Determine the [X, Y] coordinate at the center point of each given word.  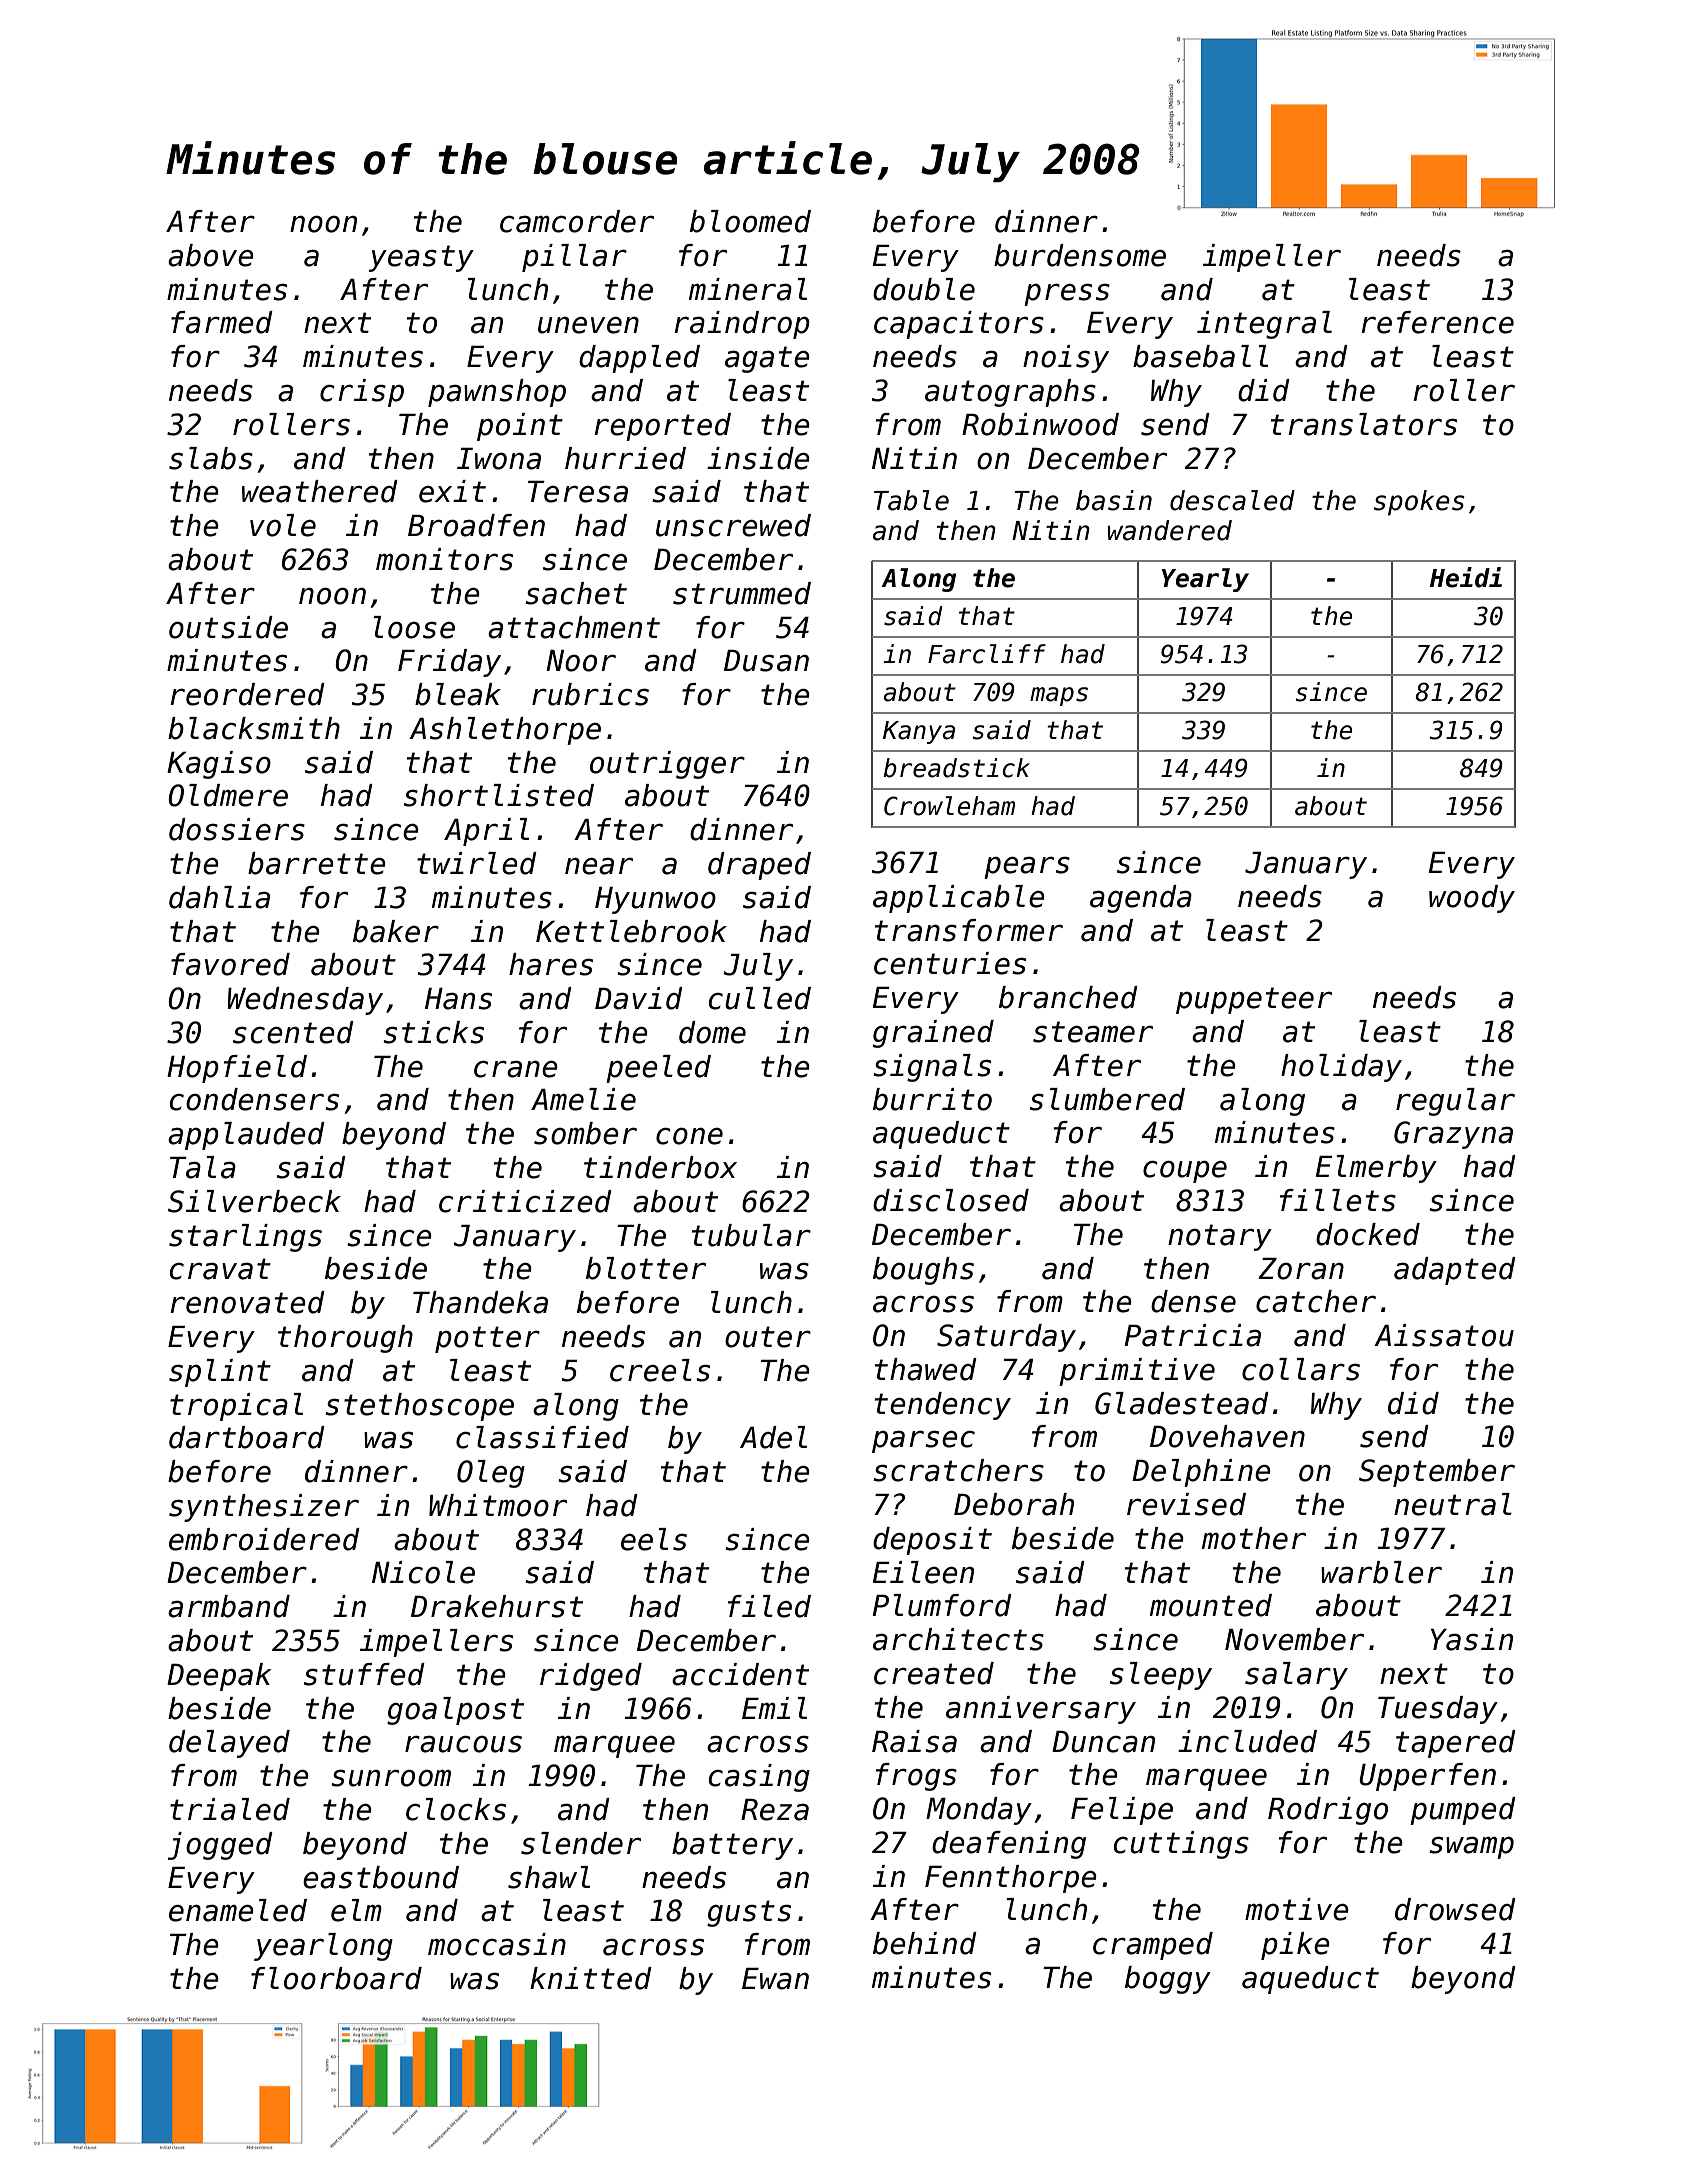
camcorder [577, 221]
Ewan [775, 1979]
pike [1295, 1946]
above [211, 255]
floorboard [336, 1978]
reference [1437, 322]
